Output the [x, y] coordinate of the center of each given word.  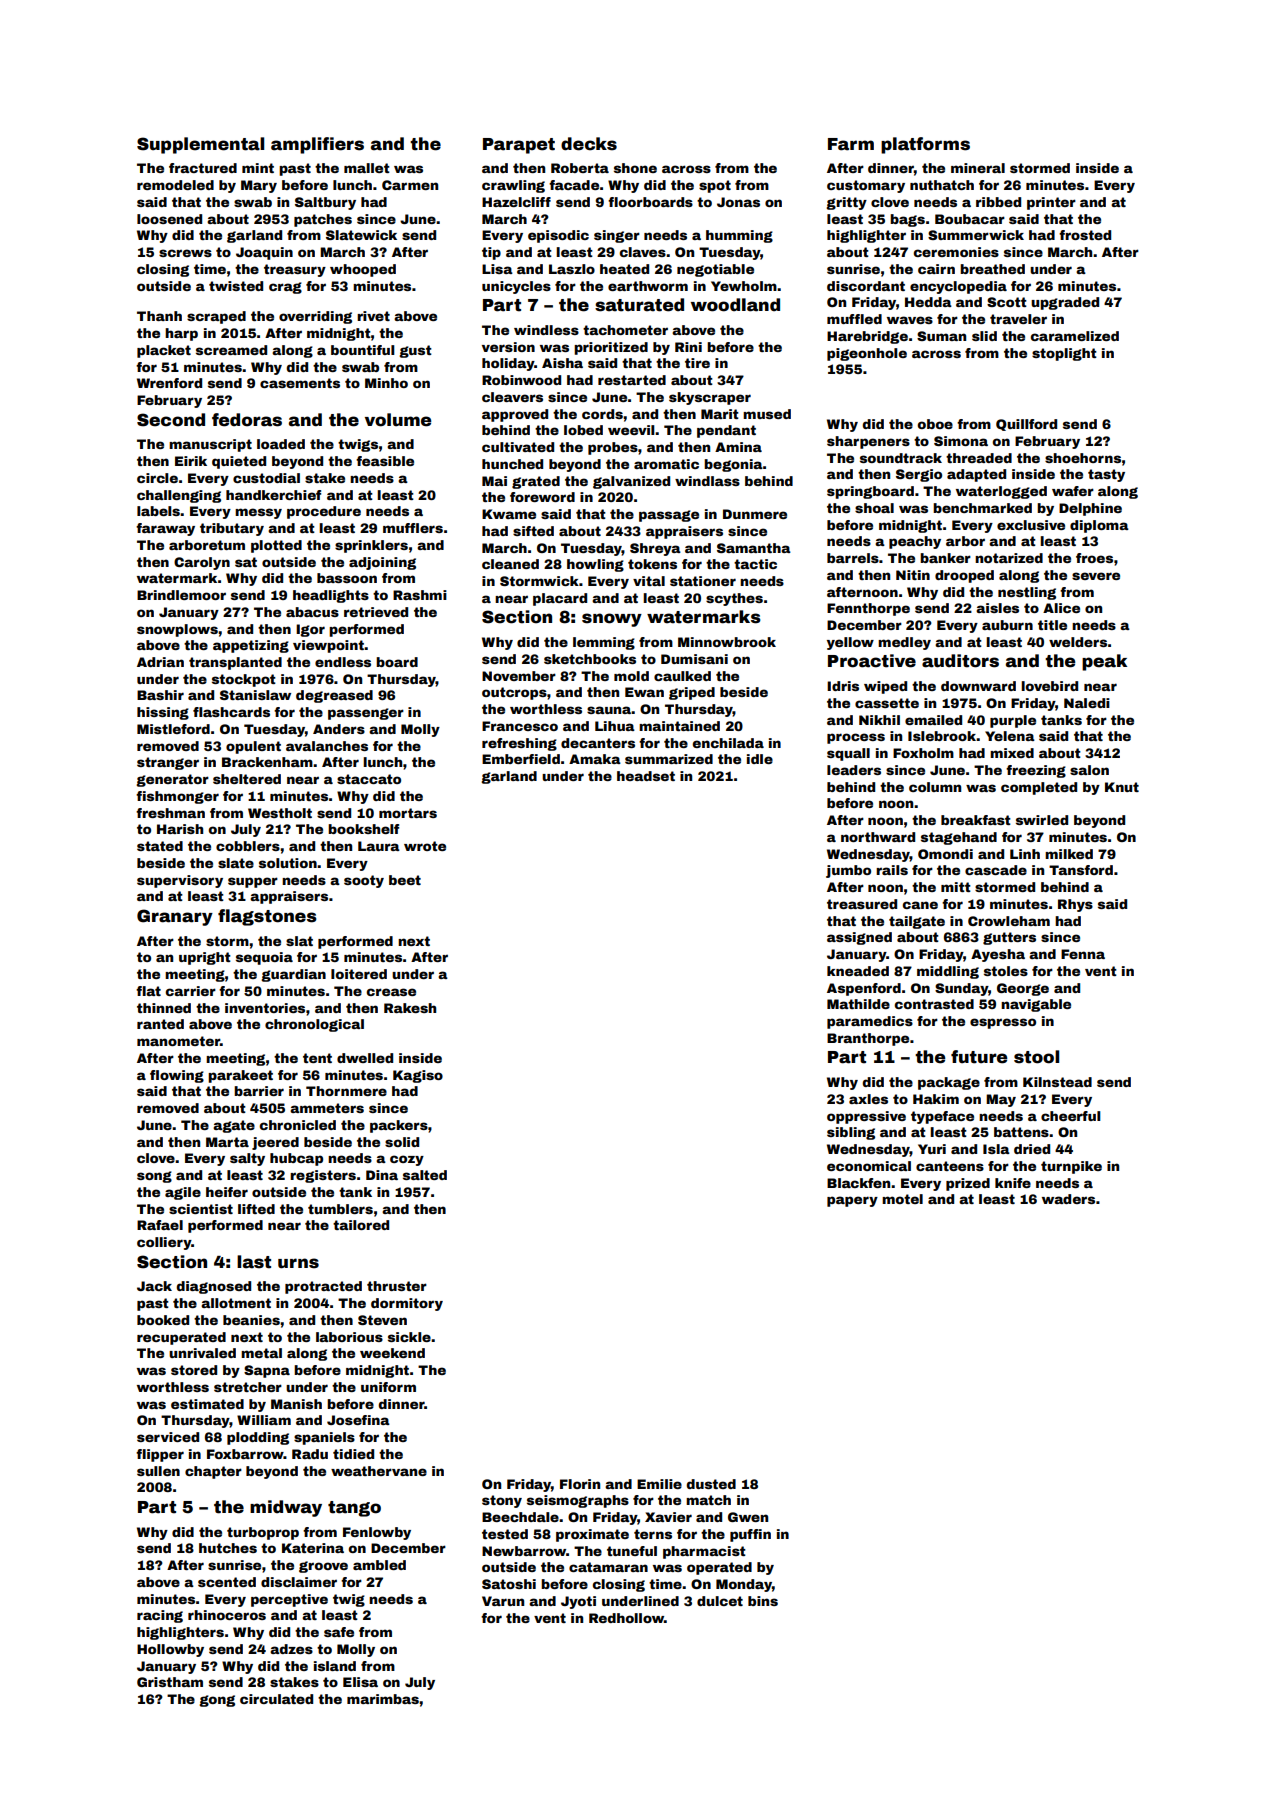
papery [852, 1201]
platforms [925, 145]
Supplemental [200, 145]
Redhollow [626, 1618]
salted [425, 1175]
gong [217, 1701]
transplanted [235, 663]
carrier [190, 991]
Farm [851, 144]
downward [978, 686]
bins [763, 1601]
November [519, 676]
